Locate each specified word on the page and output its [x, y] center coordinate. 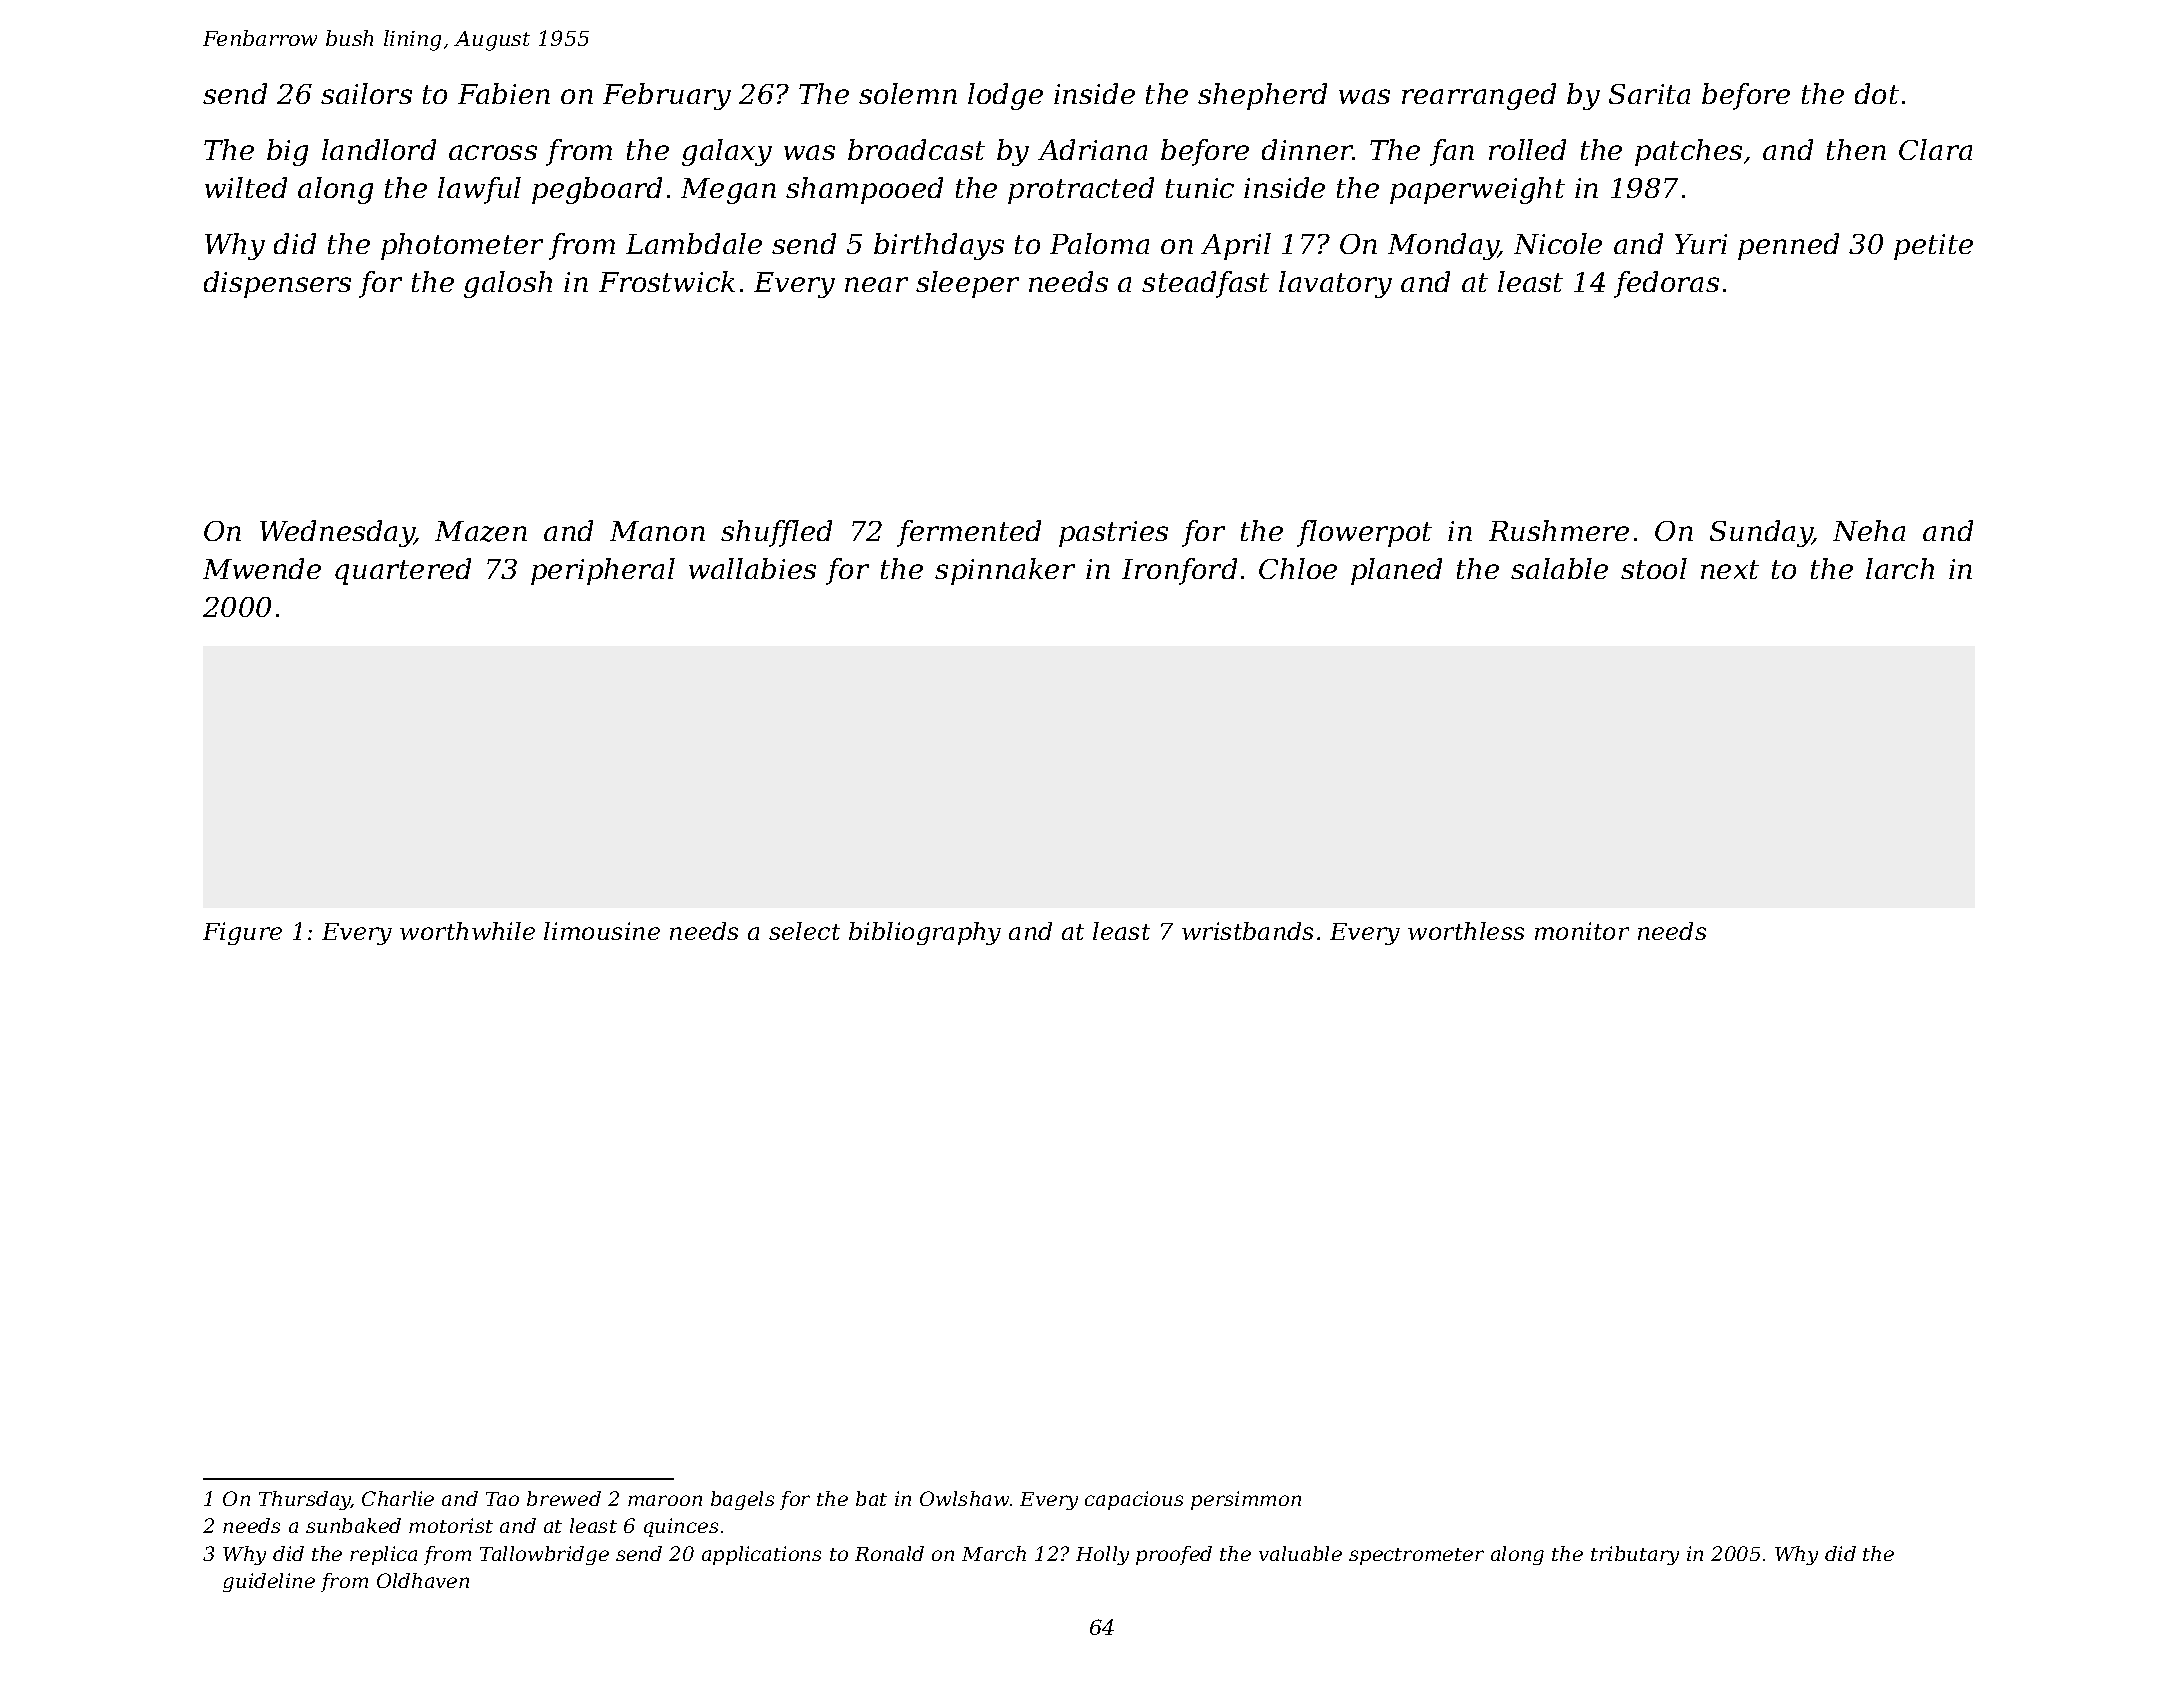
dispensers [277, 284]
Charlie [398, 1498]
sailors [366, 93]
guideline [269, 1582]
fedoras [1666, 284]
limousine [602, 931]
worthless [1466, 931]
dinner [1307, 149]
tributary [1635, 1555]
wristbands [1247, 931]
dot [1877, 93]
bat [871, 1498]
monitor [1582, 931]
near [876, 284]
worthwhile [467, 931]
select [804, 931]
